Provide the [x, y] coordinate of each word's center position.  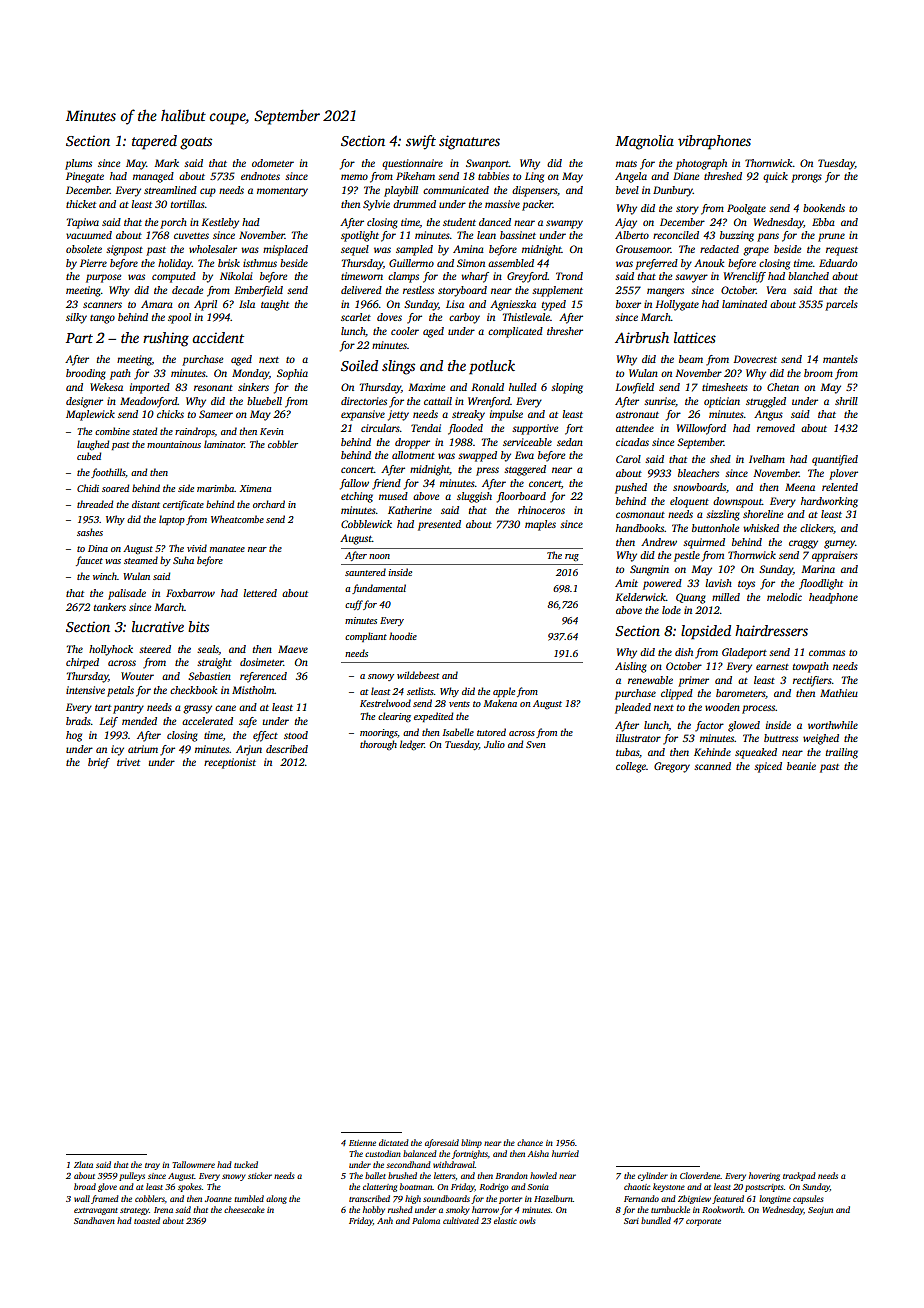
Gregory [672, 767]
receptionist [230, 763]
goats [196, 143]
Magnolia [644, 142]
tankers [110, 607]
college [631, 767]
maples [540, 525]
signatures [469, 142]
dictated [394, 1142]
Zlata [83, 1164]
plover [843, 474]
